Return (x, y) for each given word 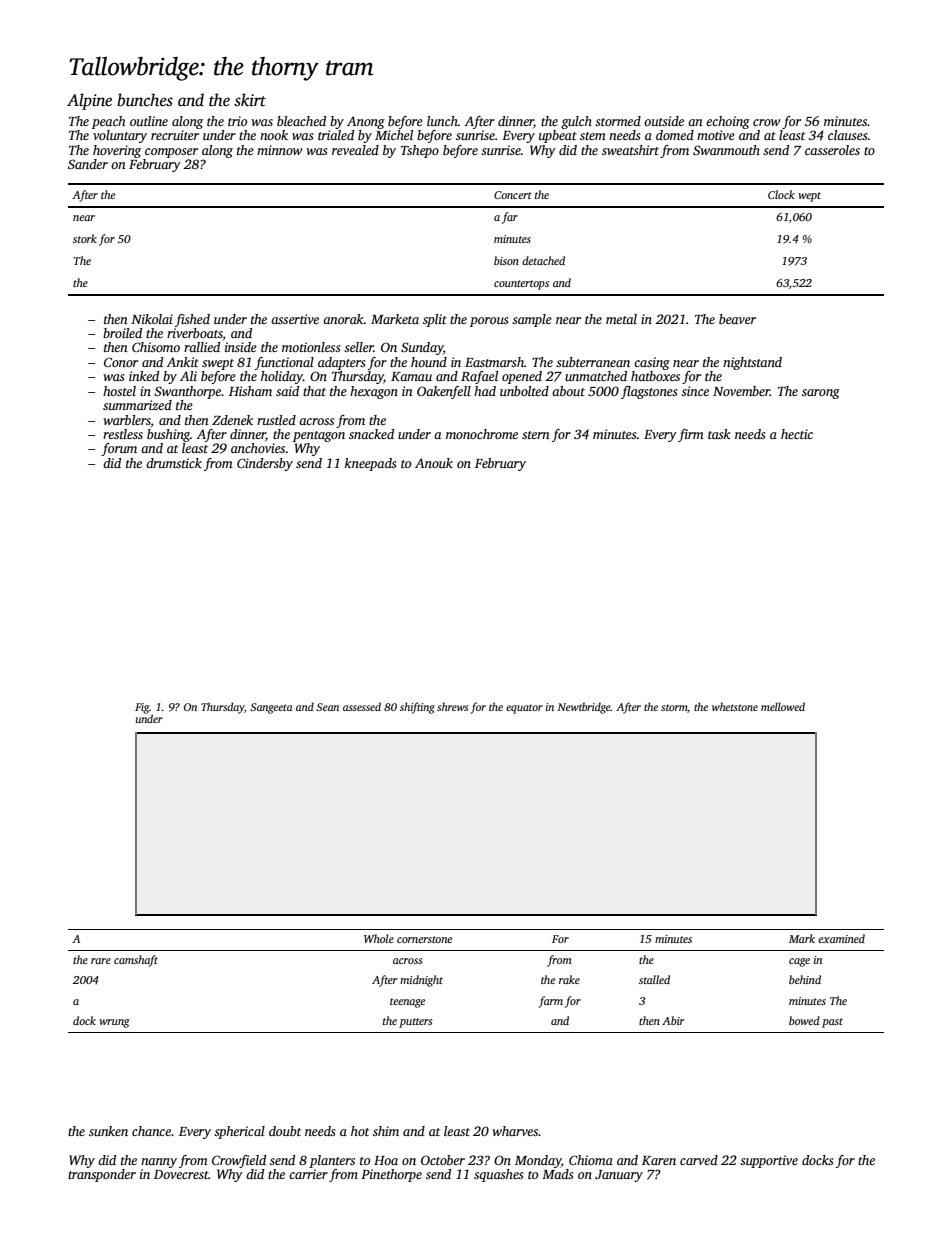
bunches (145, 100)
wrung (114, 1023)
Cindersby (265, 464)
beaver (737, 319)
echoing (728, 122)
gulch (576, 122)
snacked (371, 434)
